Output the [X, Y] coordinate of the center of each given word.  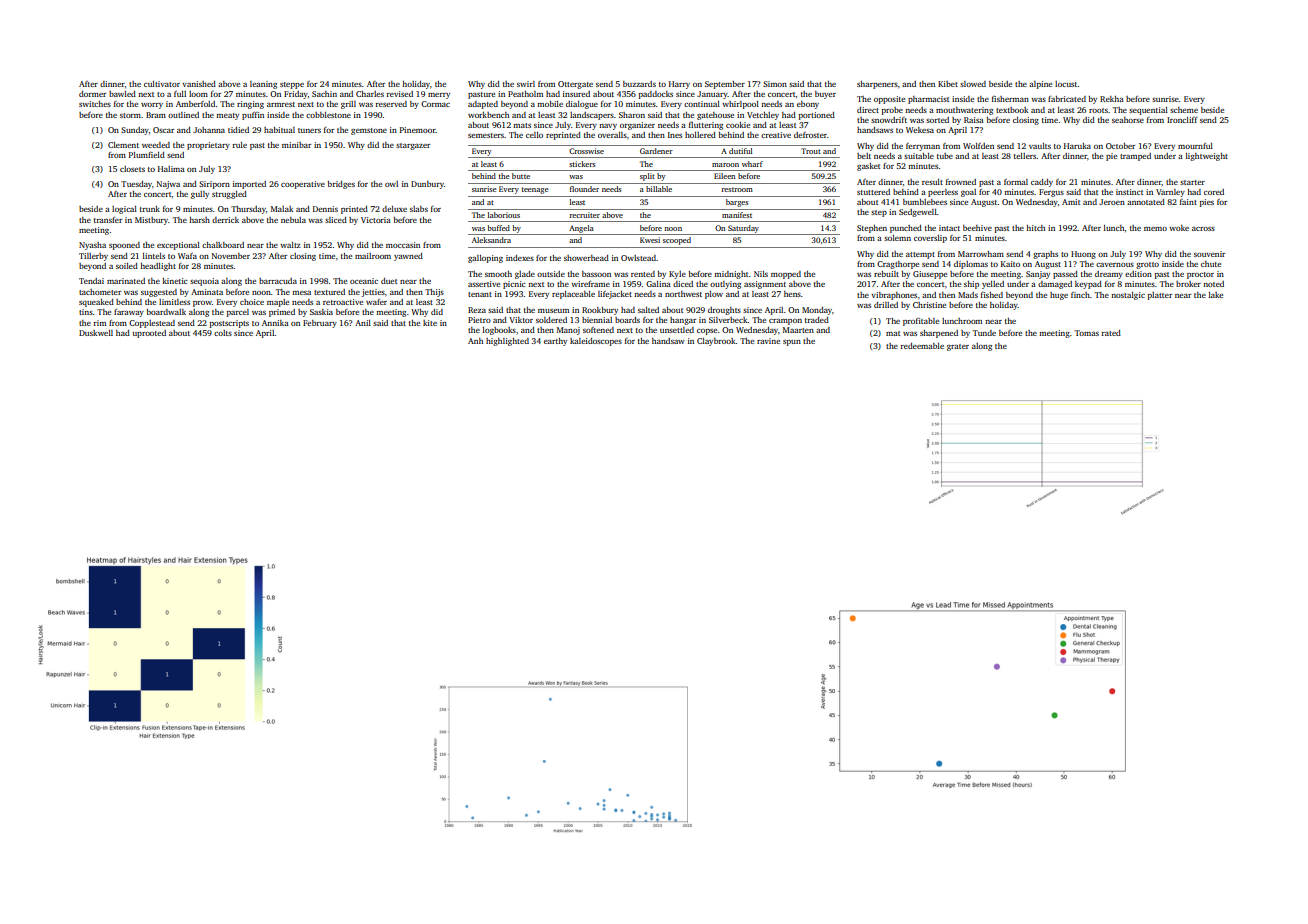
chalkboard [223, 245]
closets [132, 169]
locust [1066, 84]
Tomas [1087, 333]
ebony [808, 105]
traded [817, 320]
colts [223, 333]
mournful [1195, 146]
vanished [199, 84]
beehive [977, 228]
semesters [486, 135]
